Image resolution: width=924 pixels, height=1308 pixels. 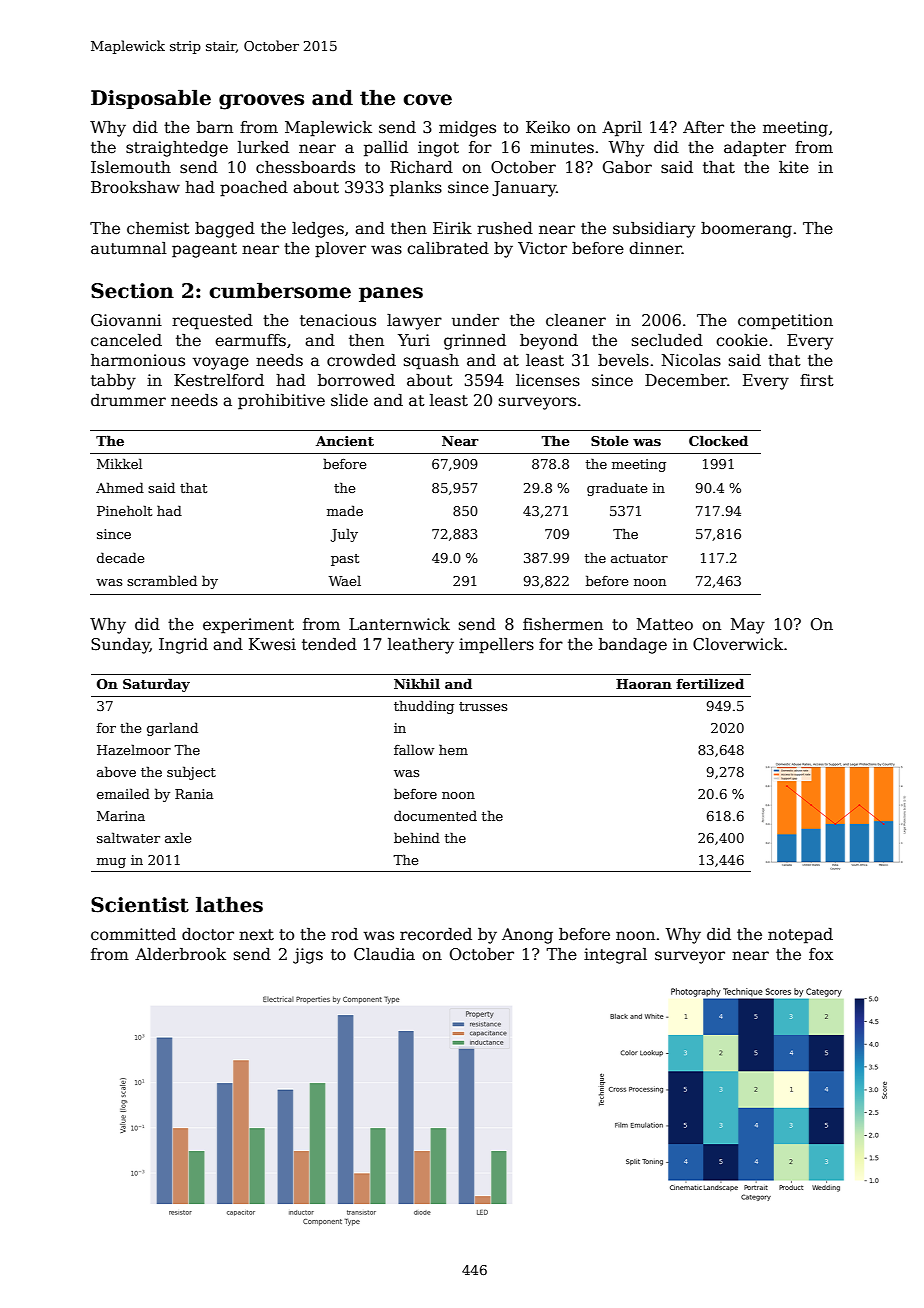 What do you see at coordinates (261, 102) in the image?
I see `grooves` at bounding box center [261, 102].
